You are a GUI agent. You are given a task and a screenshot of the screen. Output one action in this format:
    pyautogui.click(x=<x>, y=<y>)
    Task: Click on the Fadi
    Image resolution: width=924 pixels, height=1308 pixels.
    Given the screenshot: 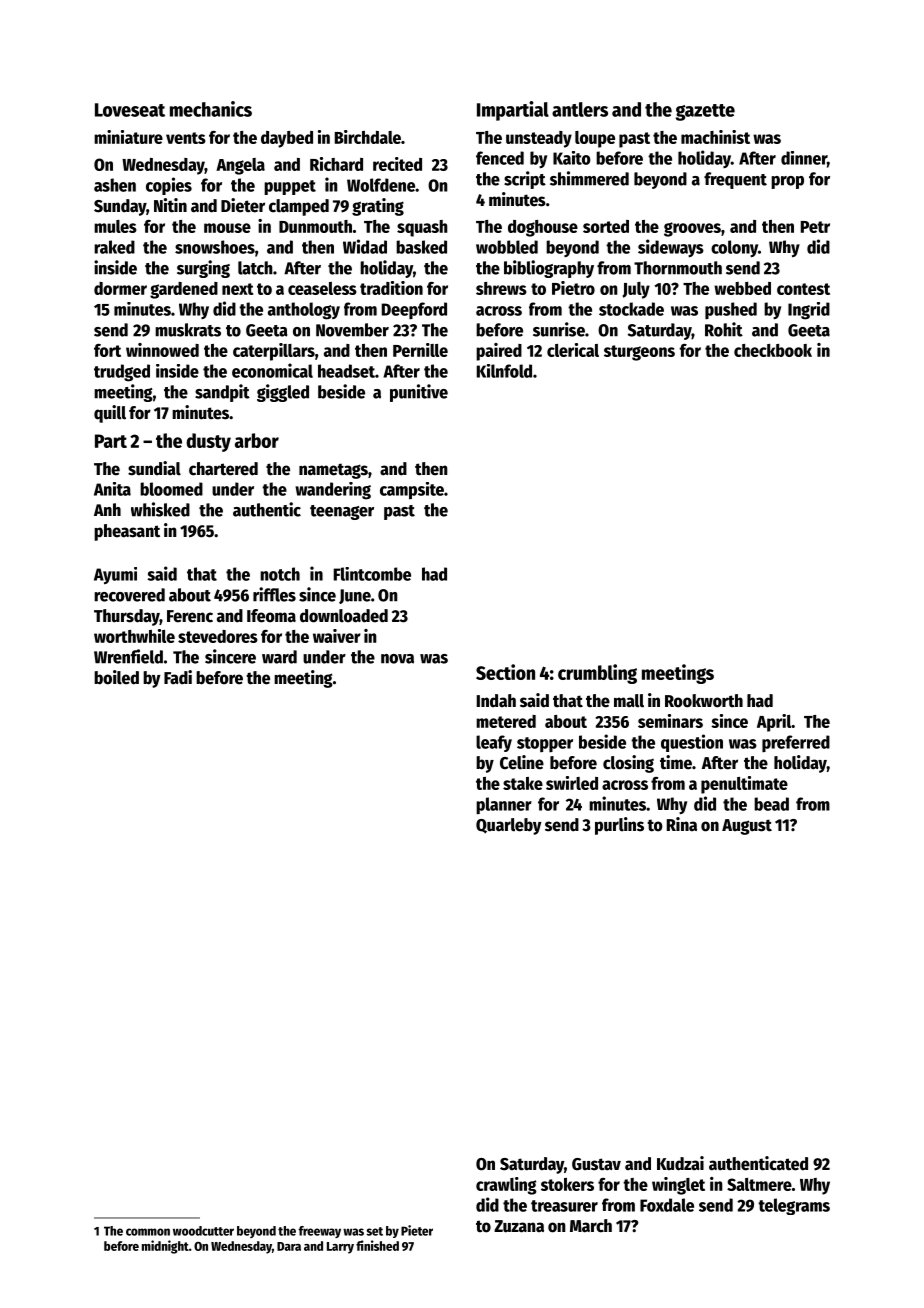 What is the action you would take?
    pyautogui.click(x=178, y=677)
